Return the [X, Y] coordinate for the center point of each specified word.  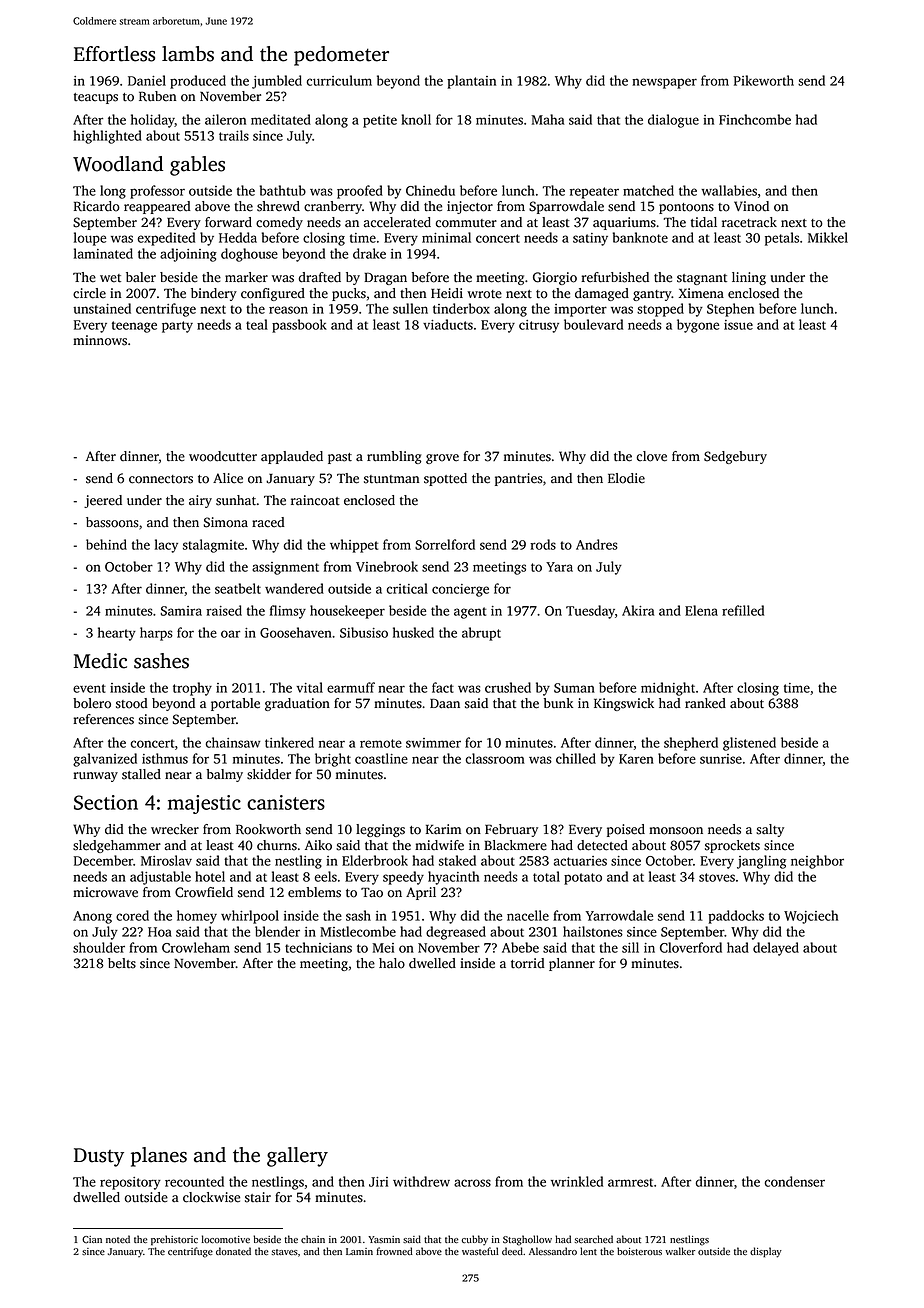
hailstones [593, 931]
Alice [228, 478]
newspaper [664, 83]
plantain [471, 82]
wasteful [480, 1251]
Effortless [114, 54]
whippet [354, 546]
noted [118, 1239]
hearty [117, 634]
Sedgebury [735, 457]
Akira [638, 610]
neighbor [817, 862]
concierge [460, 590]
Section [106, 802]
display [766, 1252]
